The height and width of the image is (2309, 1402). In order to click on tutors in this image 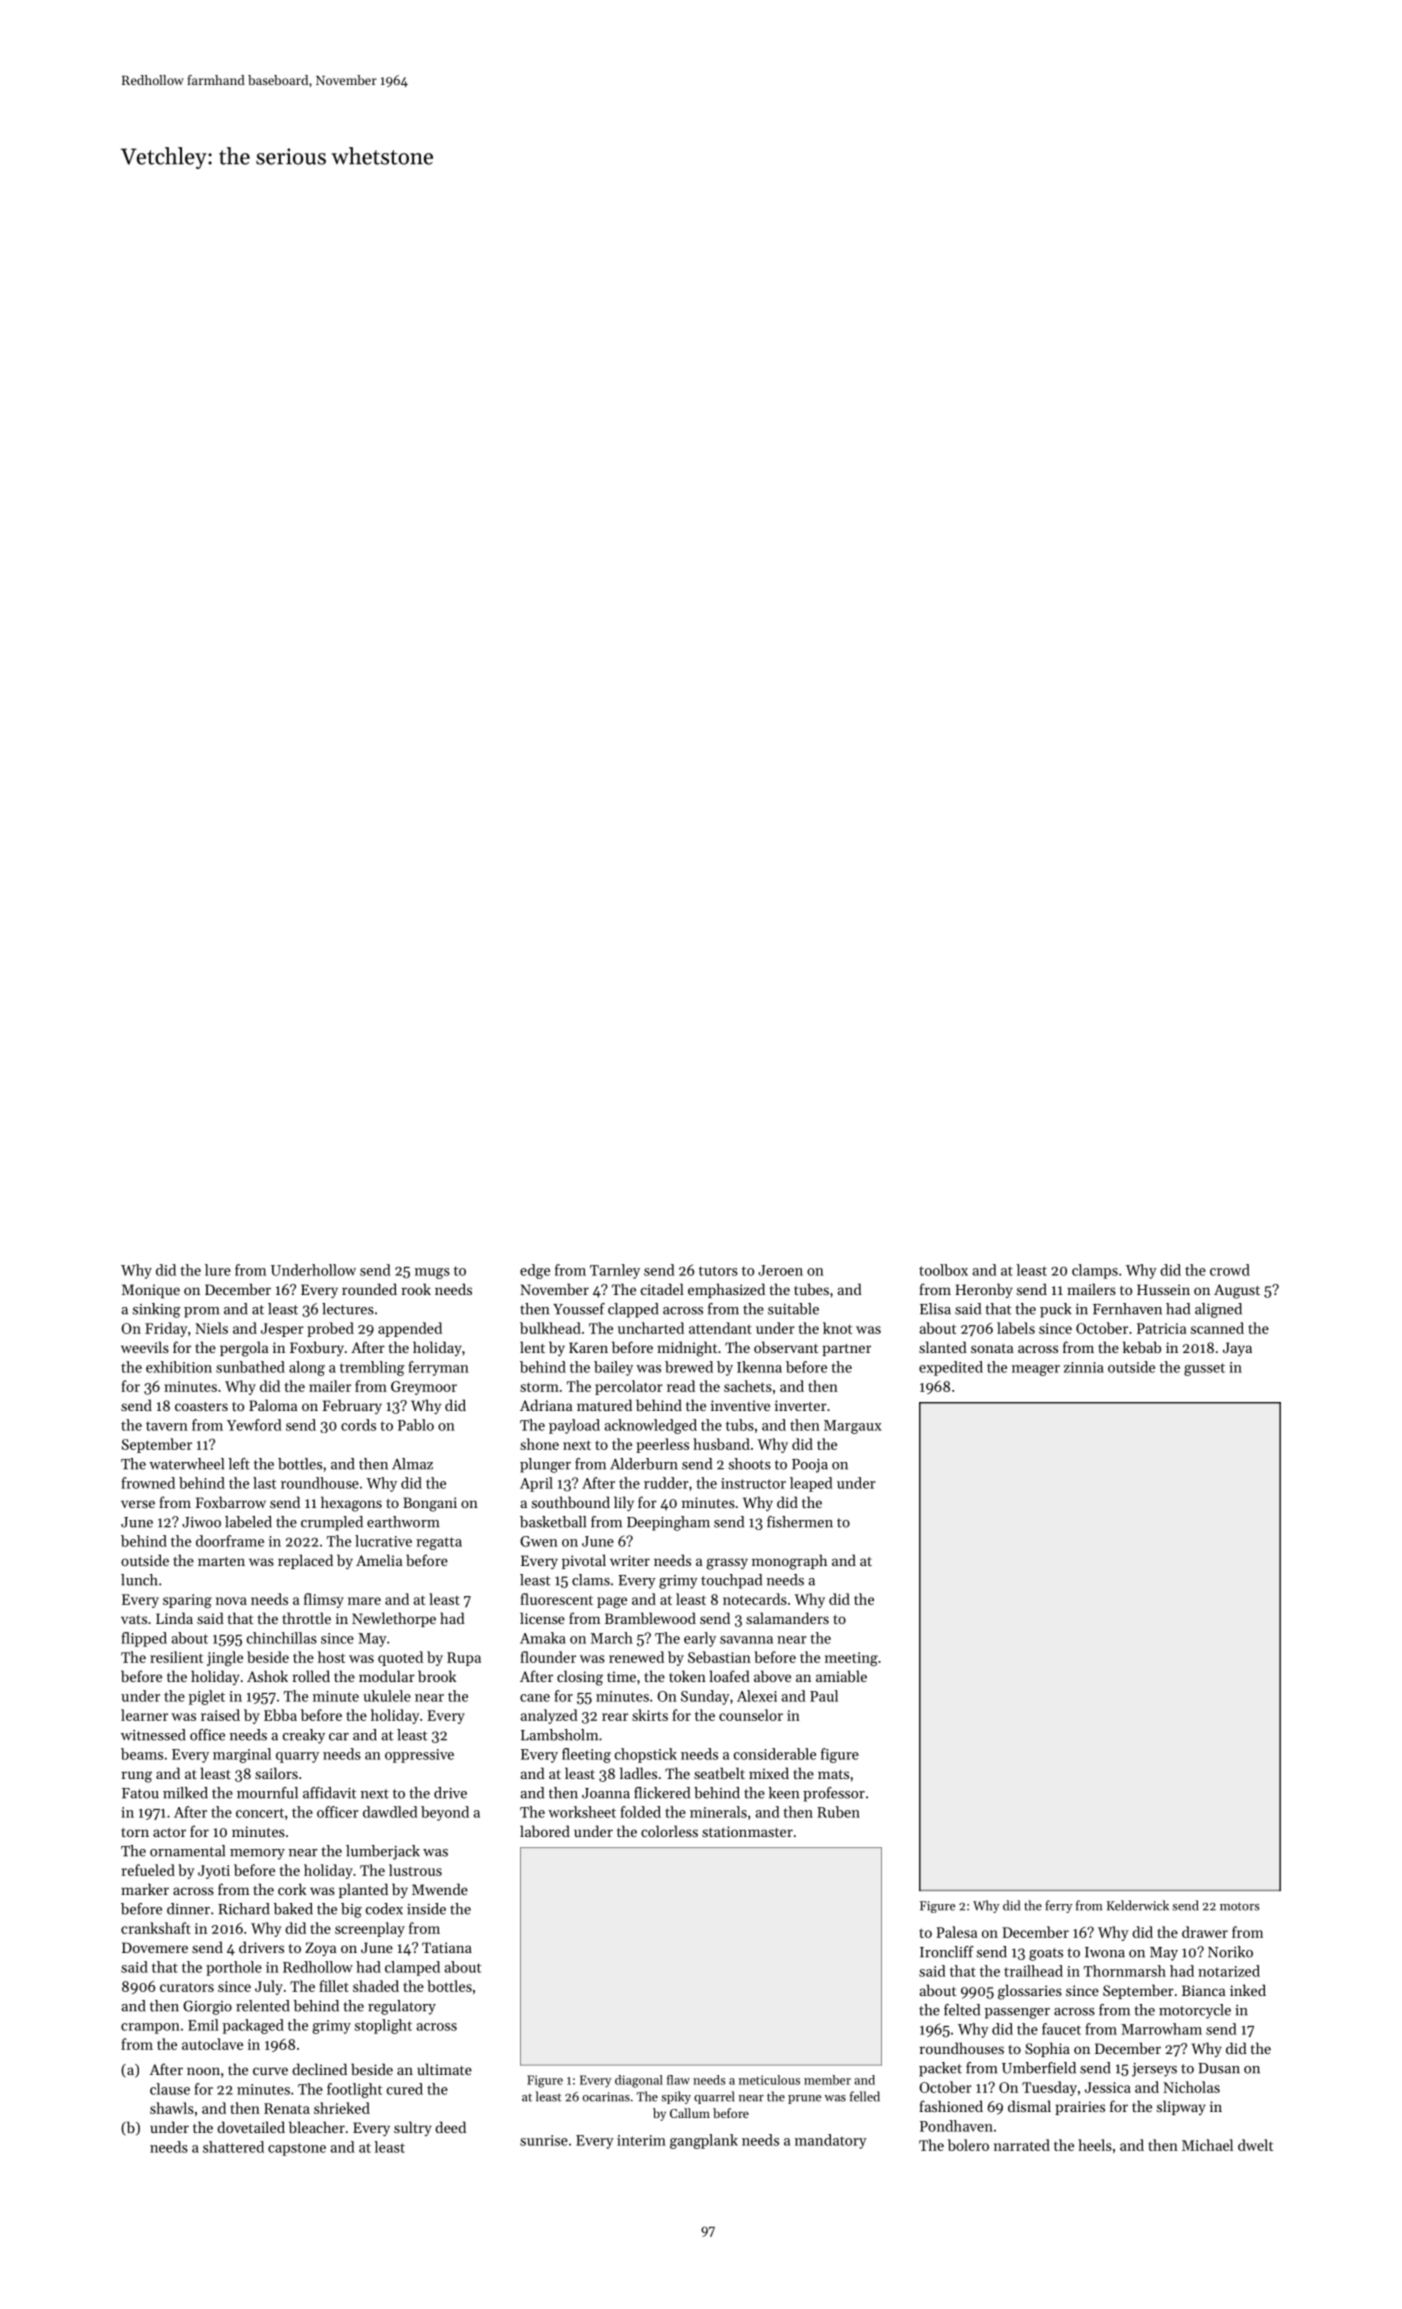, I will do `click(718, 1271)`.
